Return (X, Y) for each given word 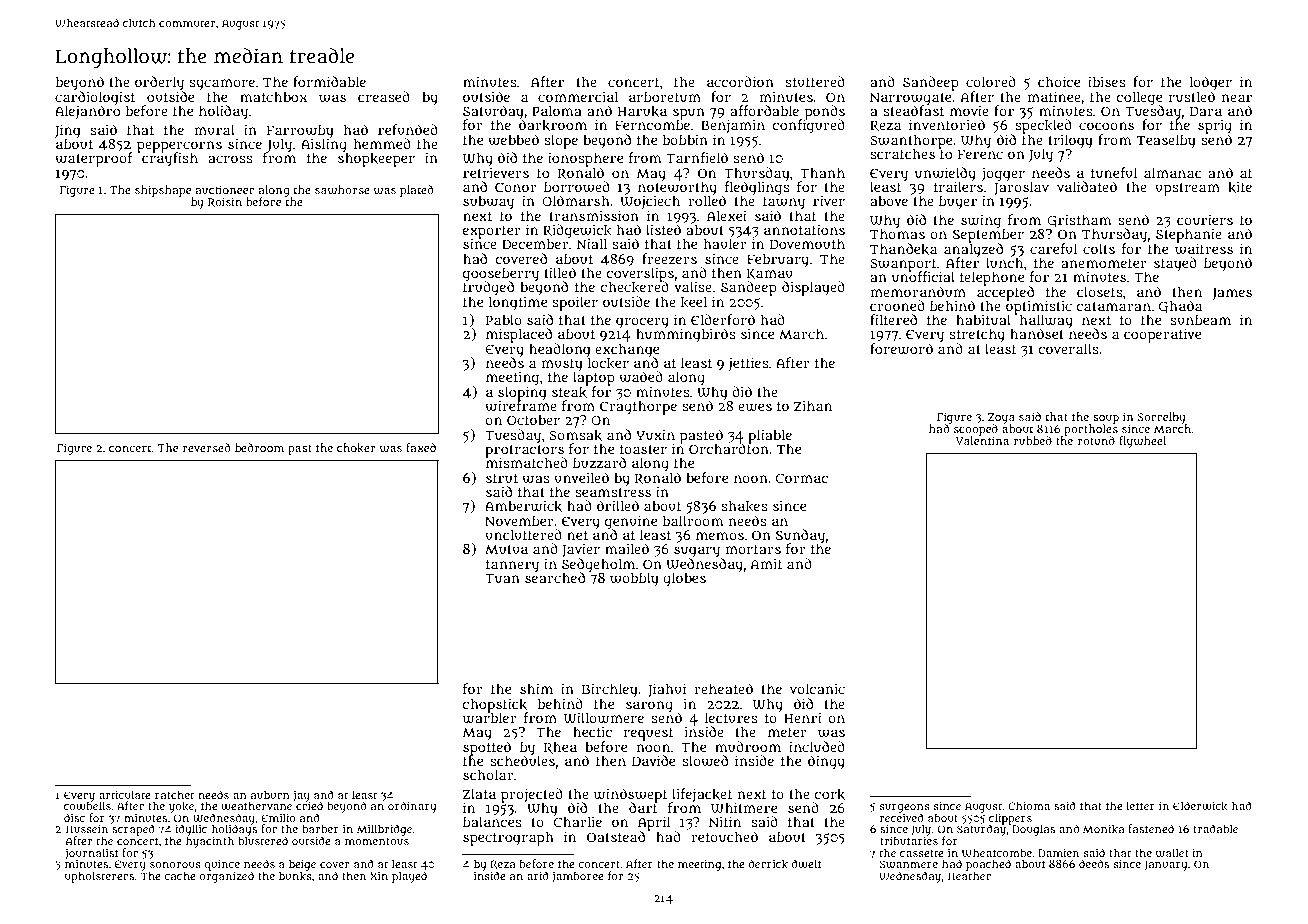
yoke (181, 807)
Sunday (800, 536)
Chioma (1029, 805)
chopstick (495, 705)
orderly (159, 83)
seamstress (613, 492)
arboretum (665, 96)
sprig (1215, 127)
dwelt (807, 863)
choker (356, 448)
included (817, 746)
